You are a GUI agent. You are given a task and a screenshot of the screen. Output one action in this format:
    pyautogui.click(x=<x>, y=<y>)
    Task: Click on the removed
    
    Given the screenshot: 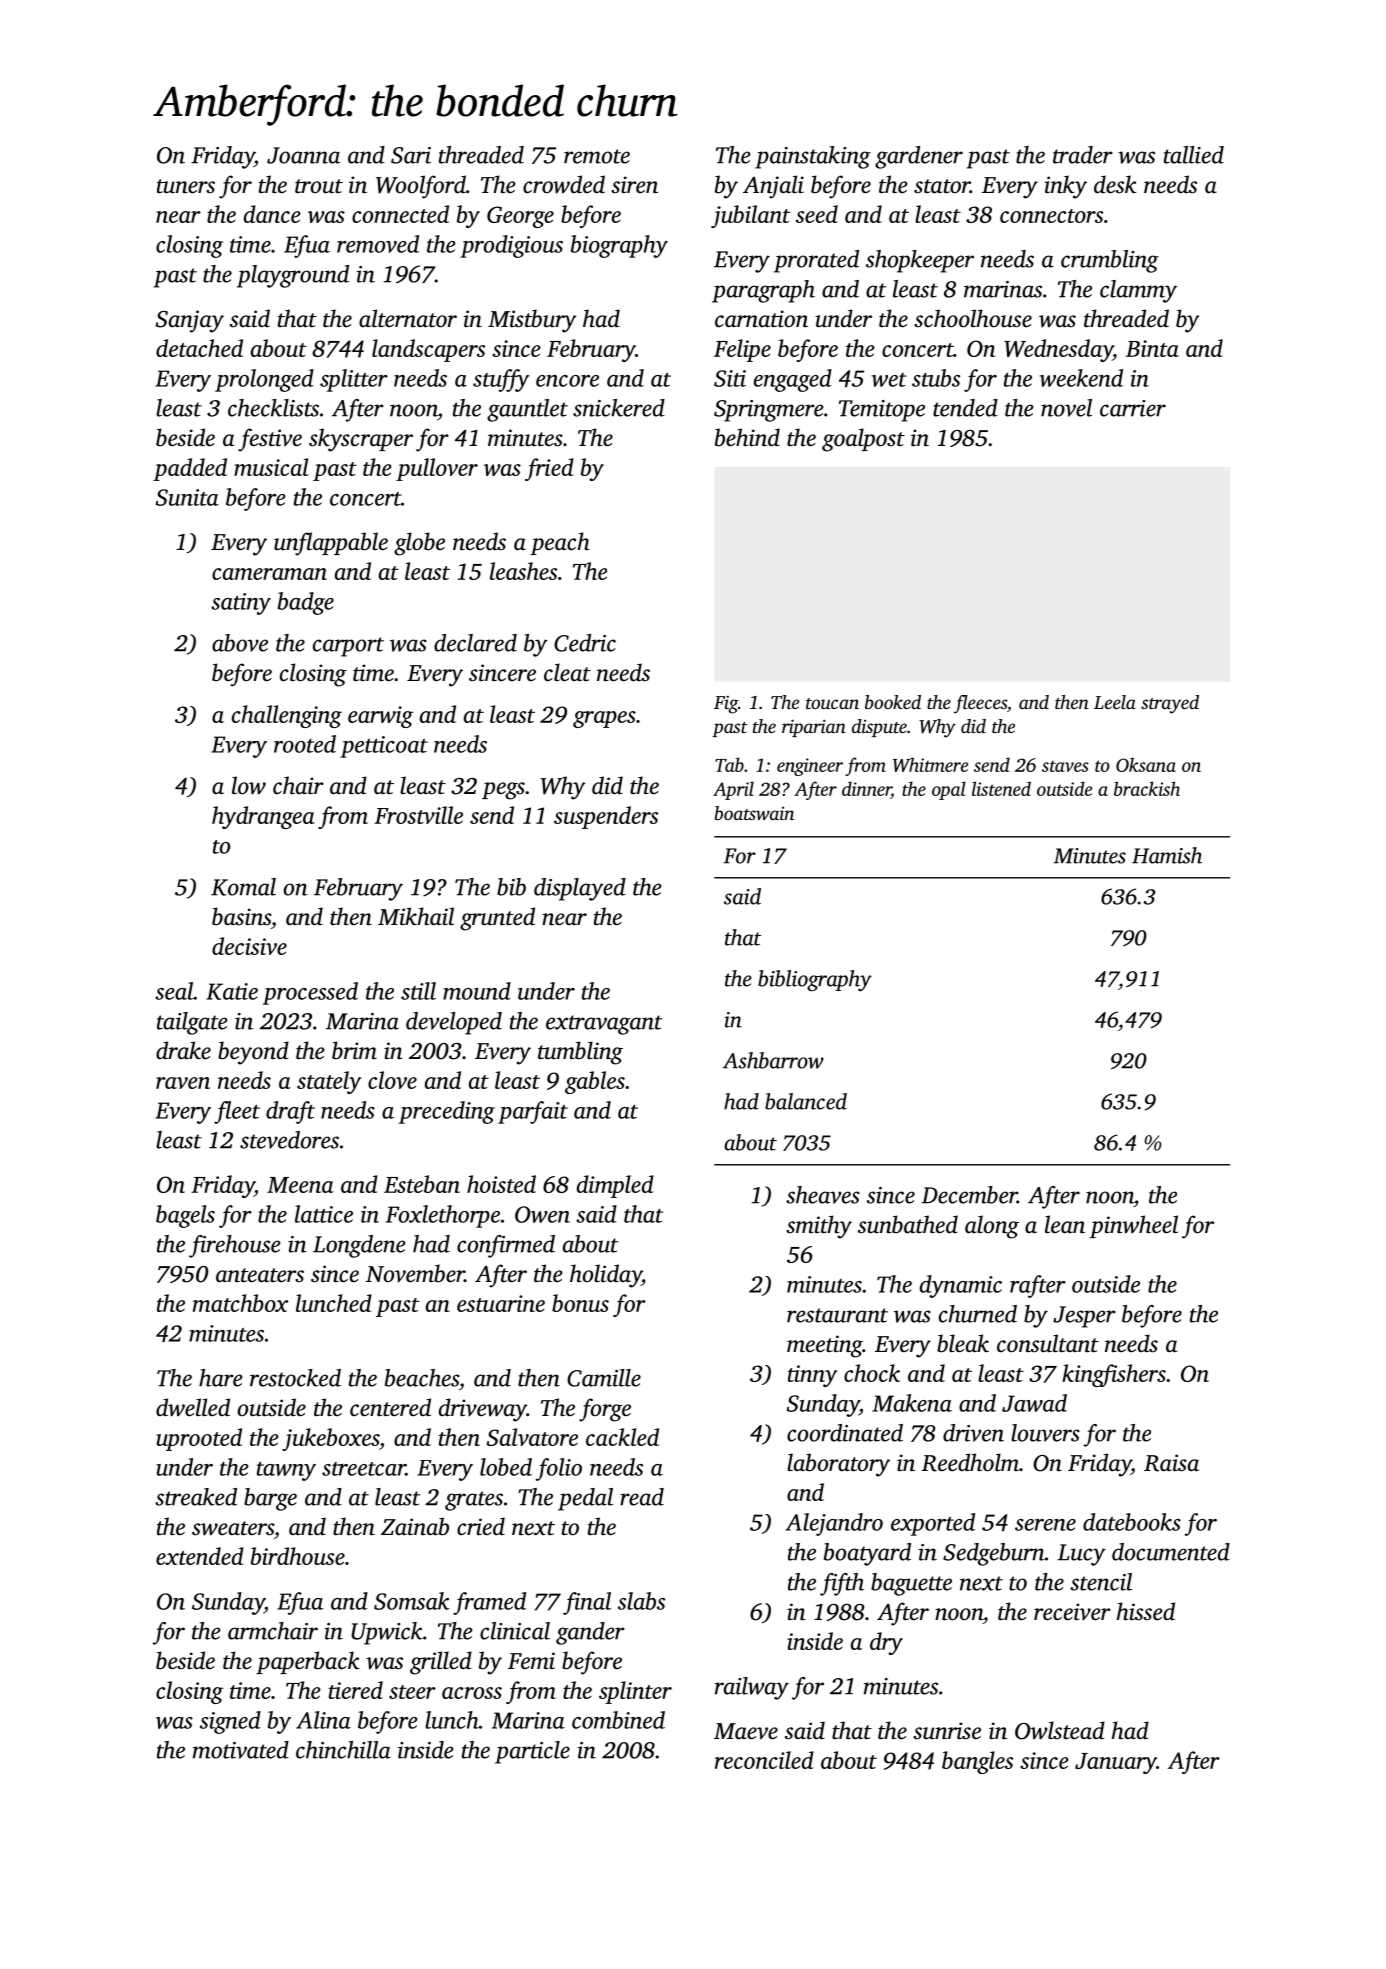 What is the action you would take?
    pyautogui.click(x=378, y=244)
